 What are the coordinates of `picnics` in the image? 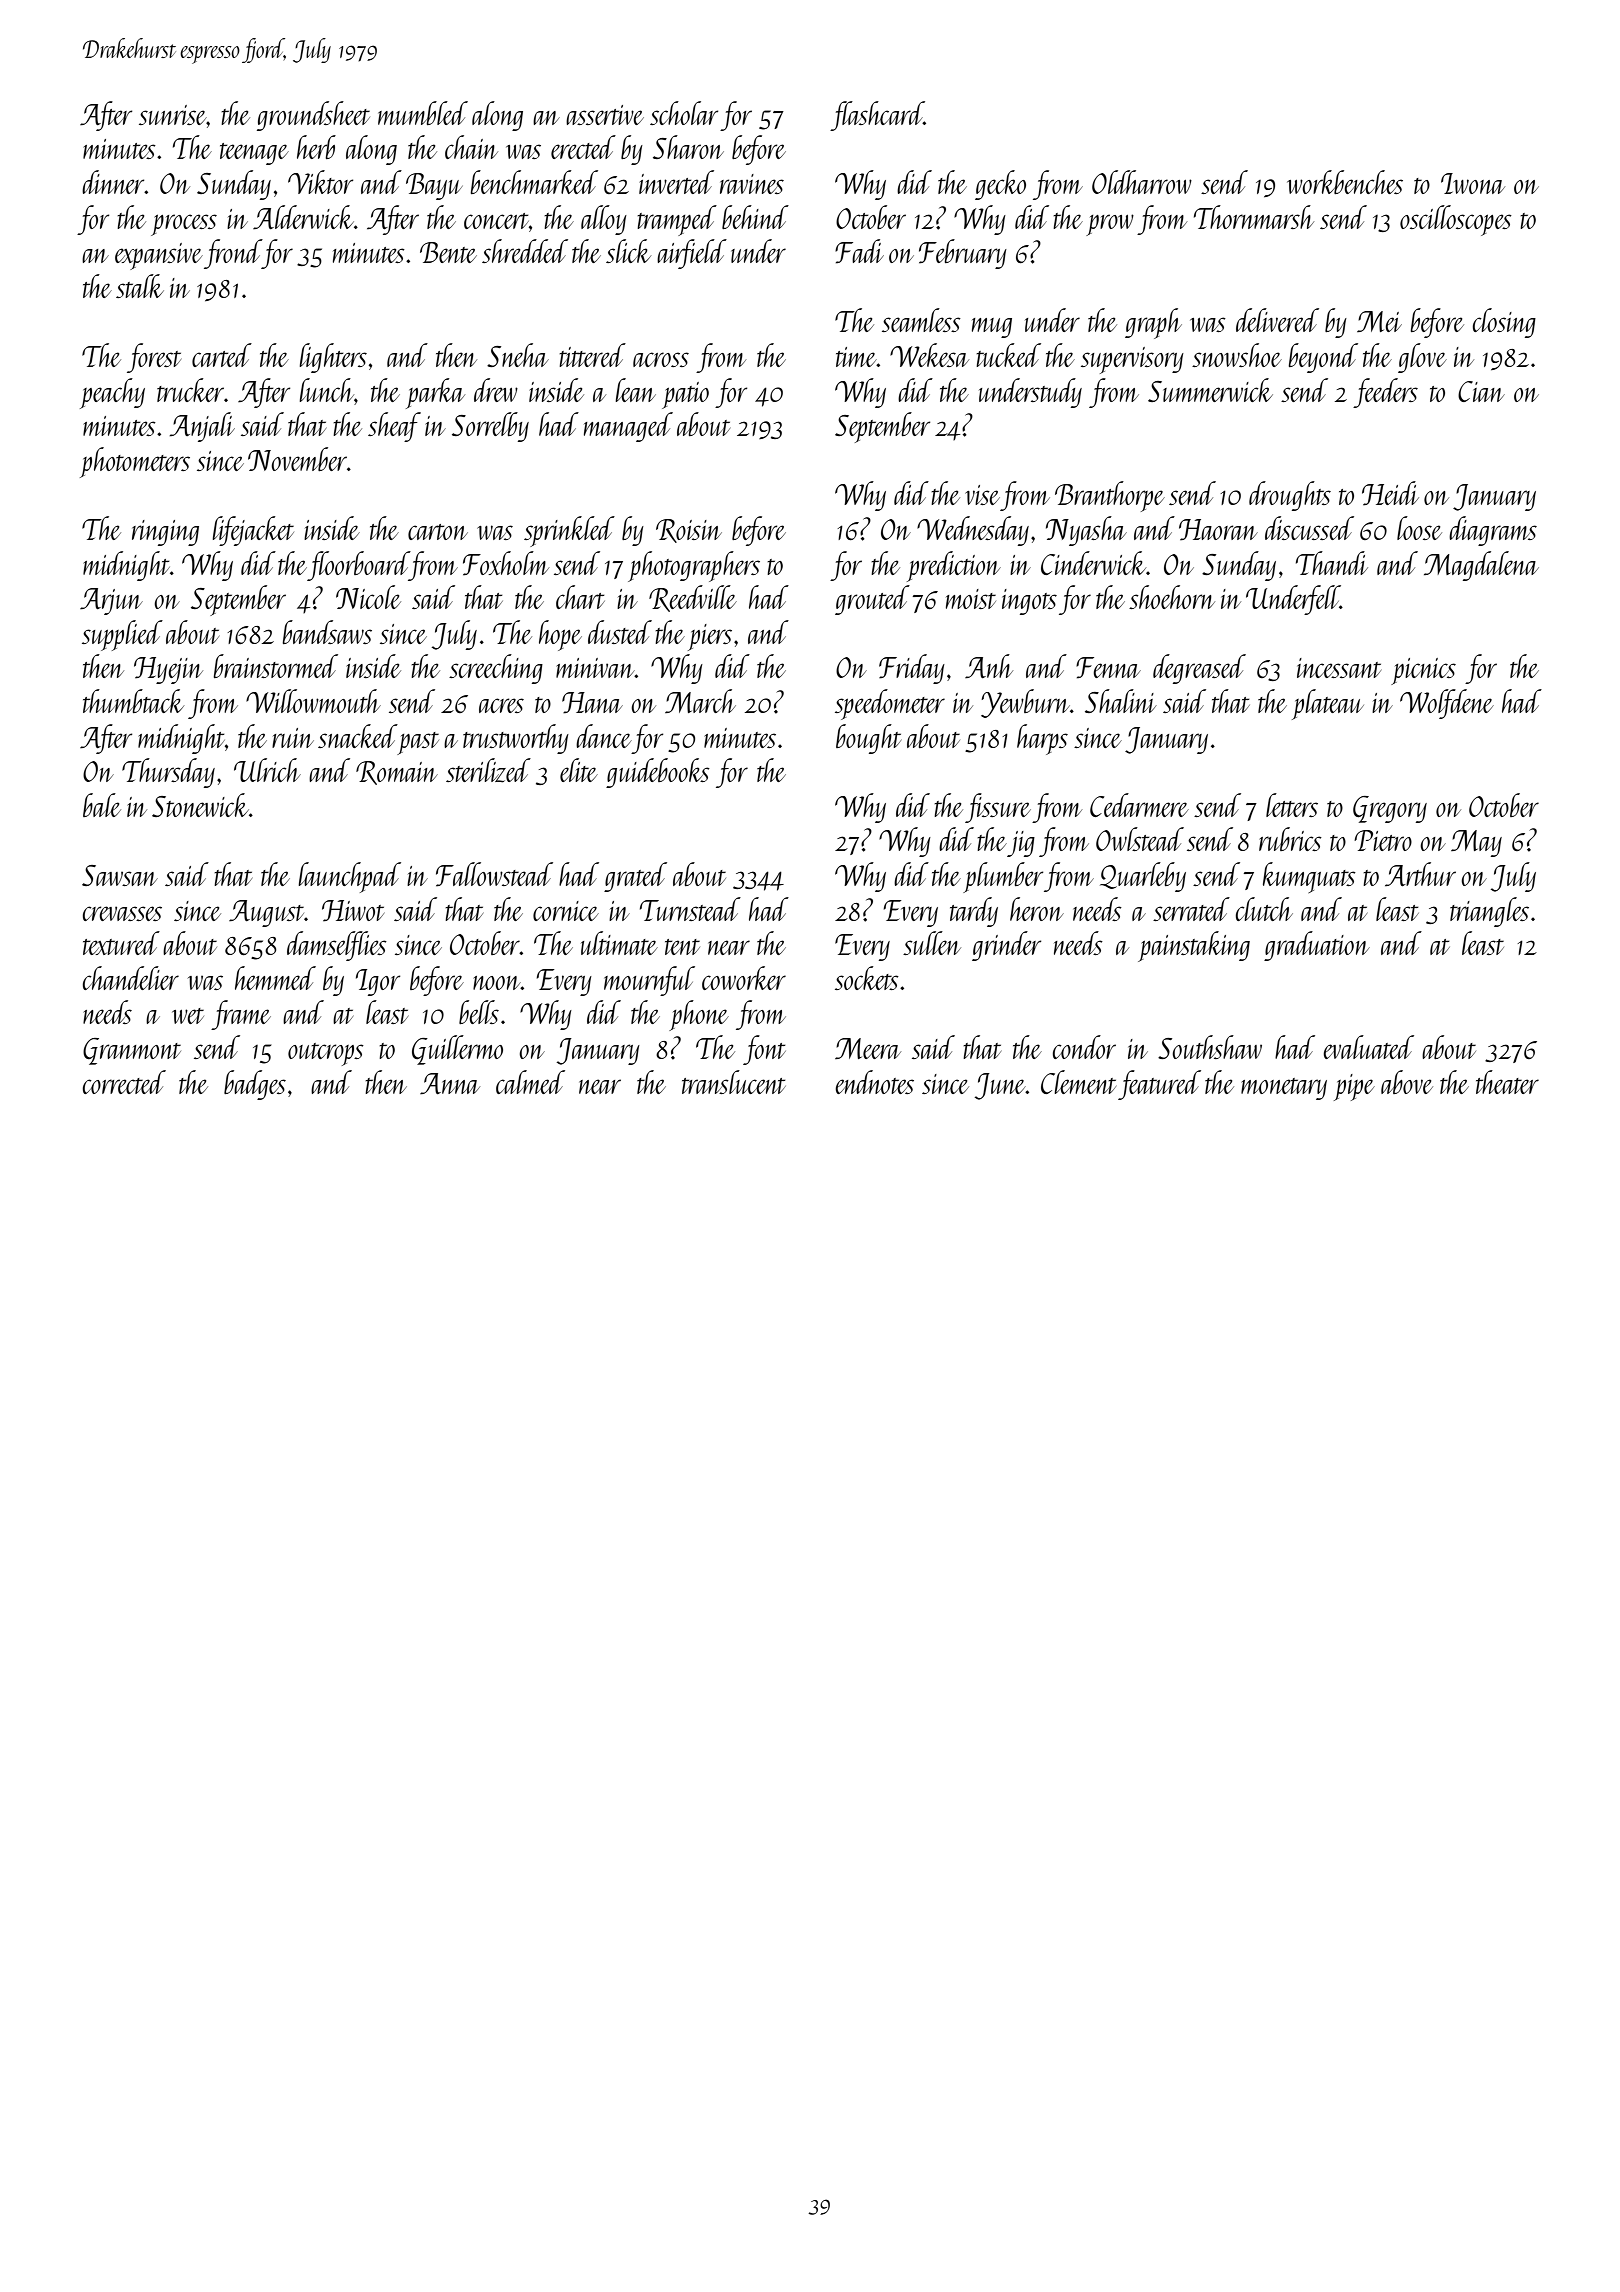 It's located at (1423, 671).
